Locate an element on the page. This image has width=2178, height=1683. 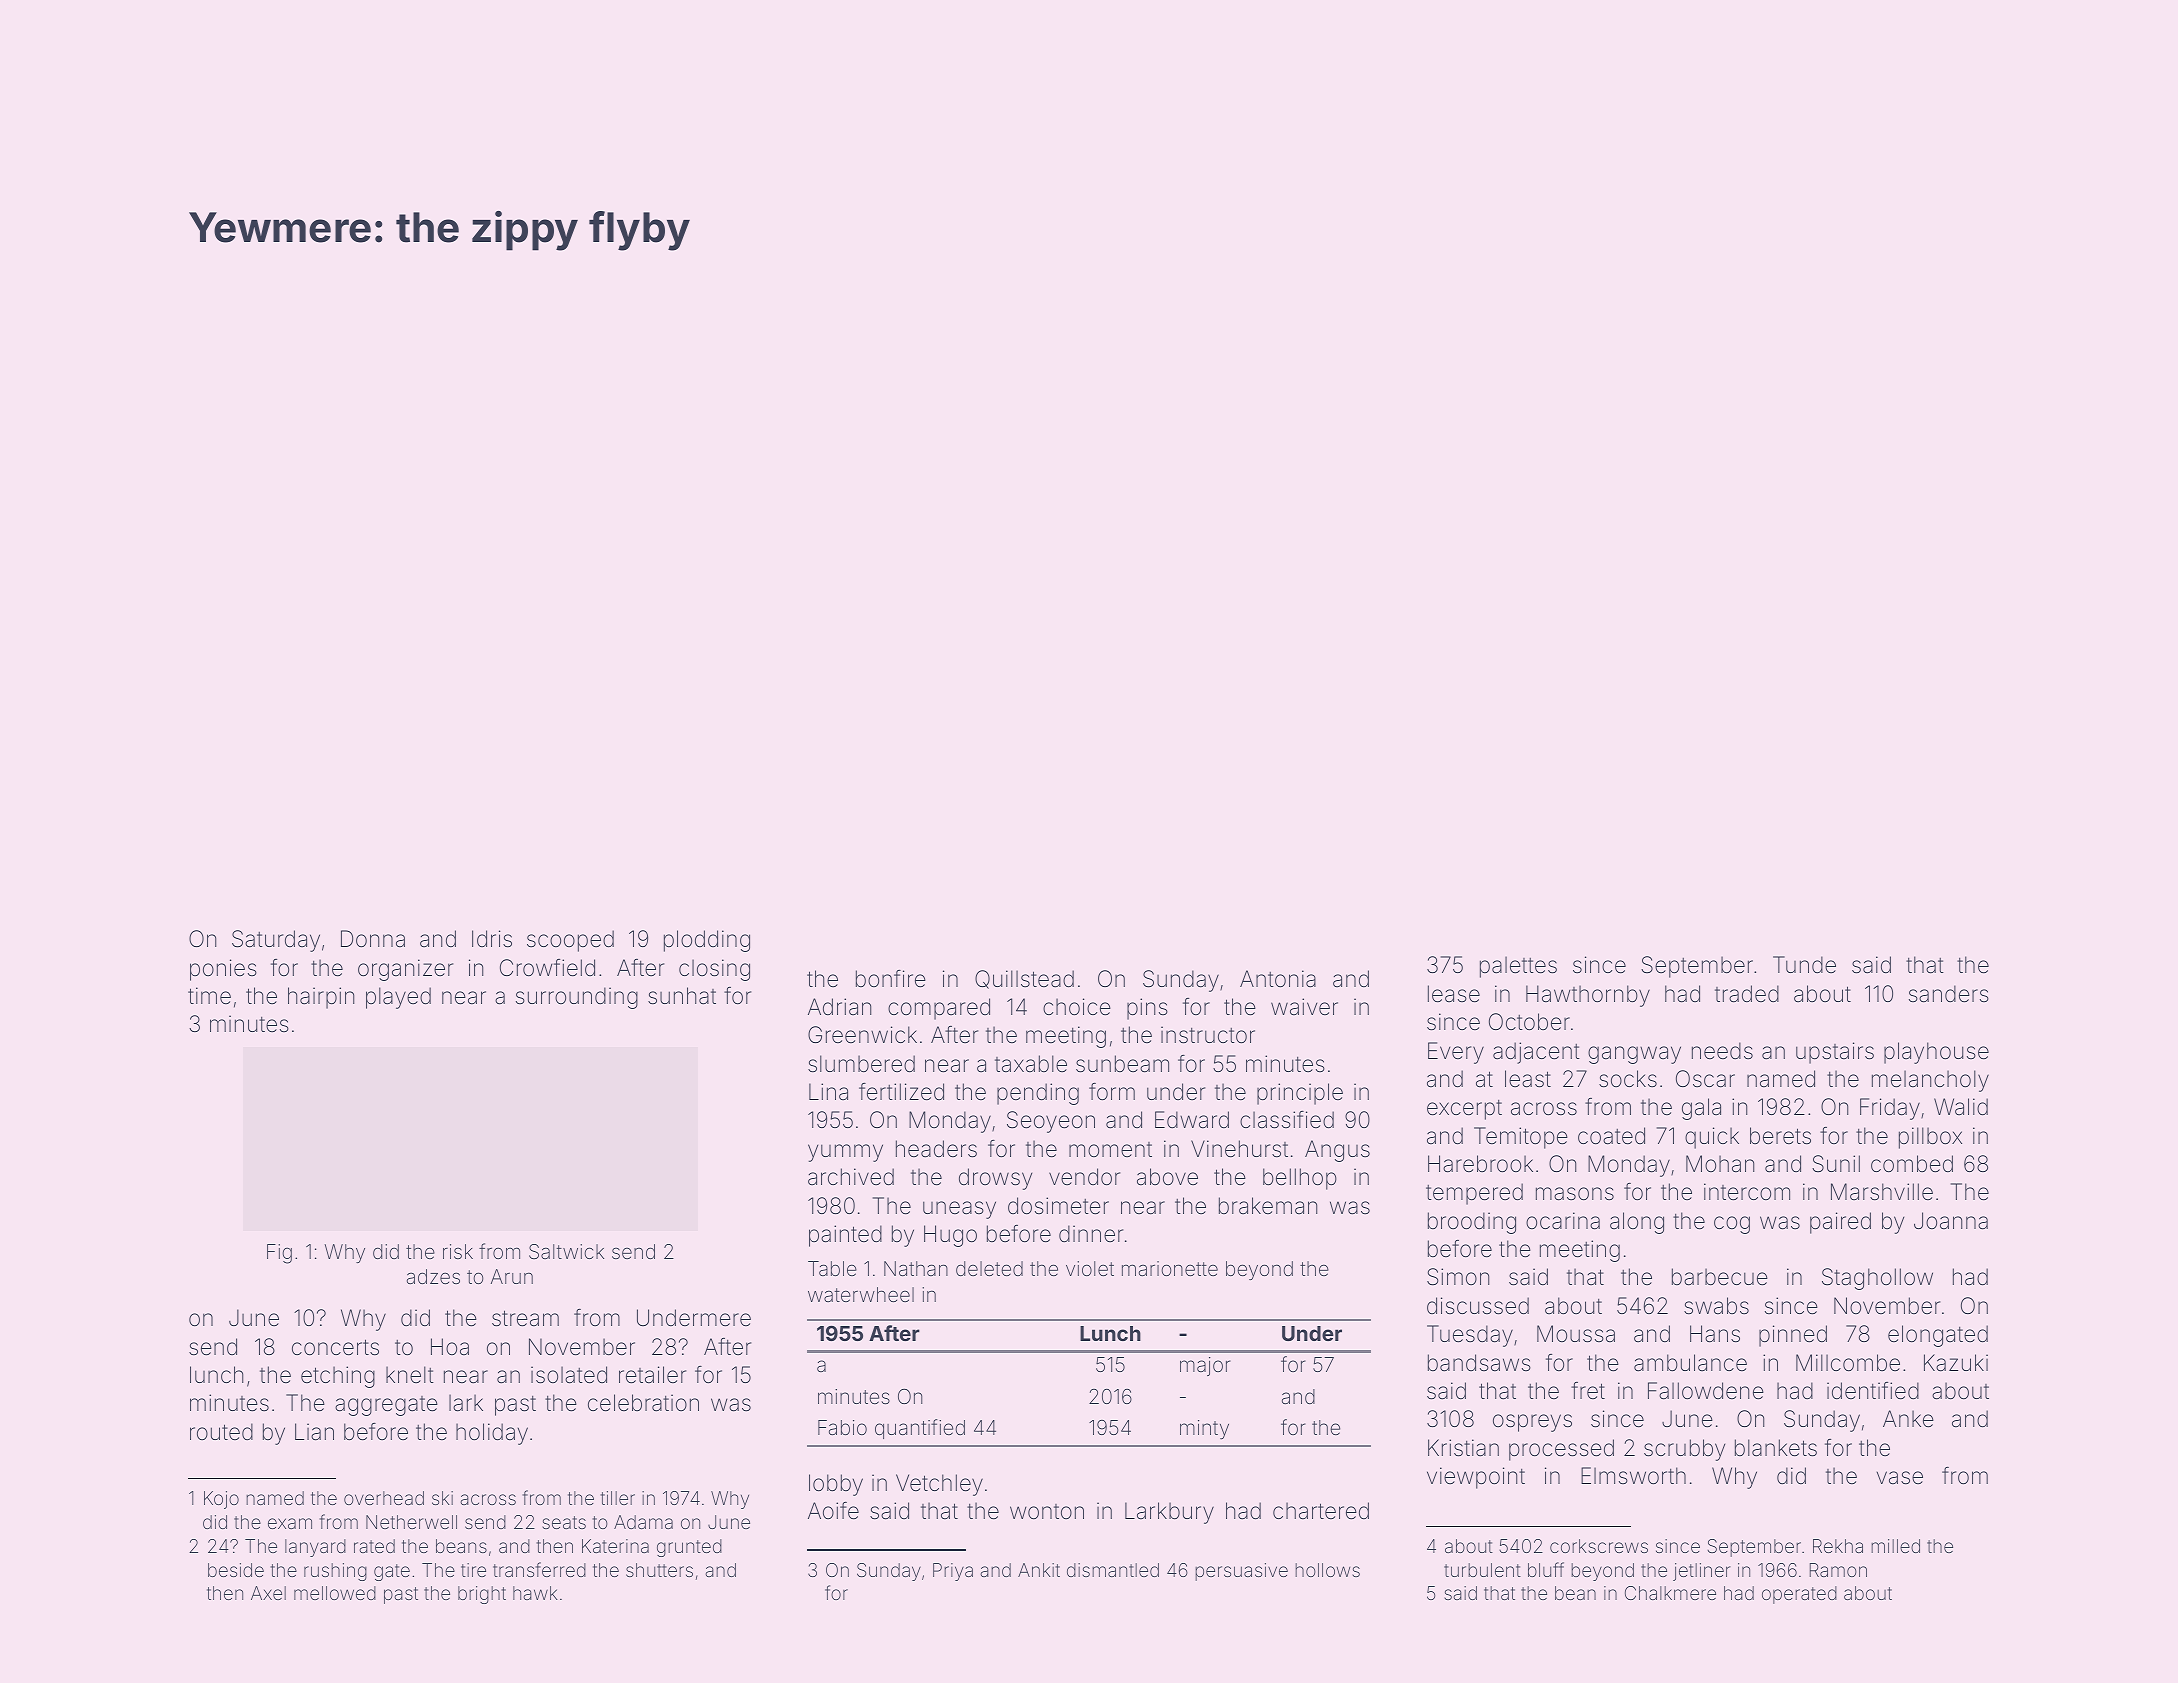
Crowfield is located at coordinates (547, 968).
